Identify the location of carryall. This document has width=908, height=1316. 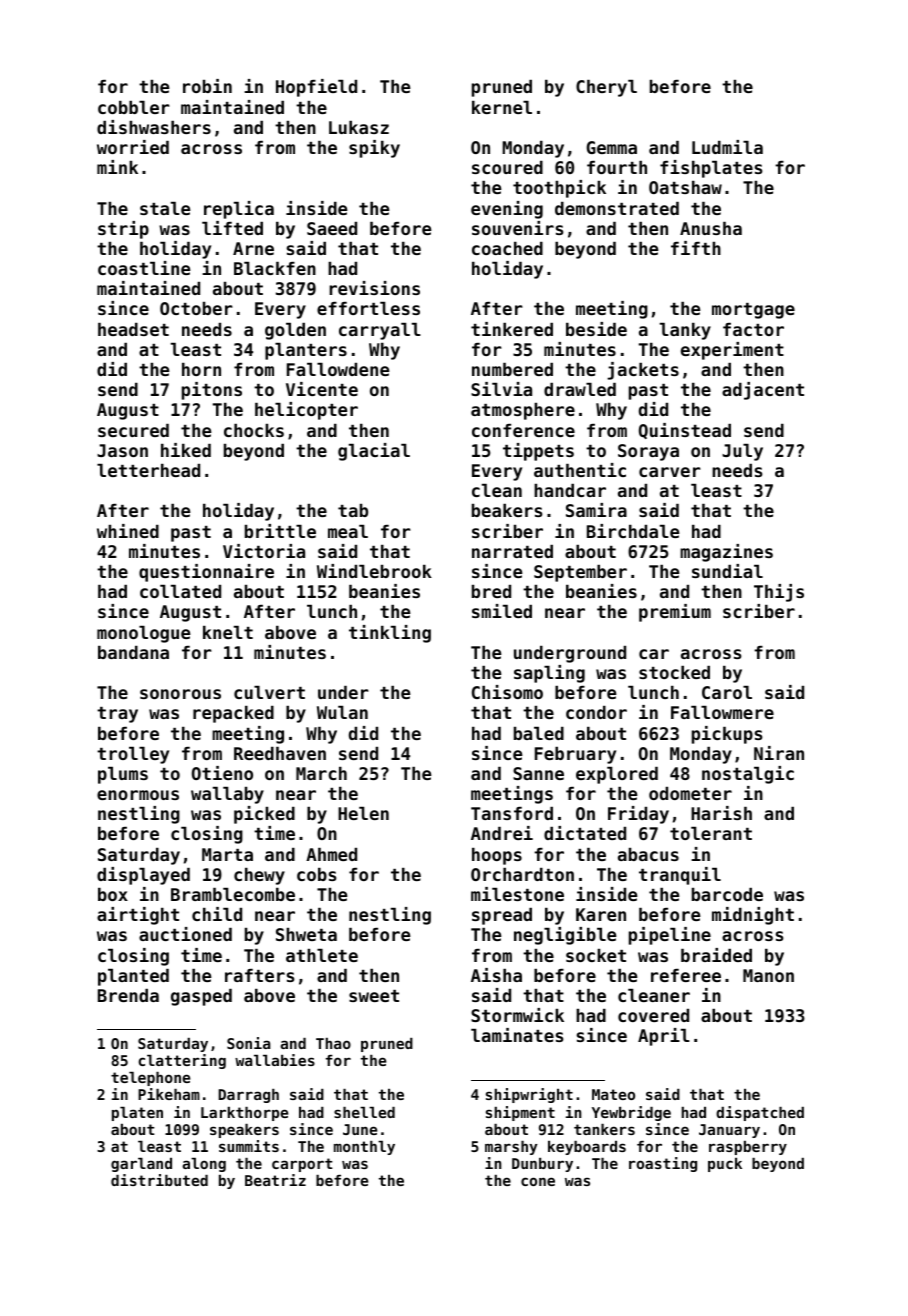
(380, 331).
